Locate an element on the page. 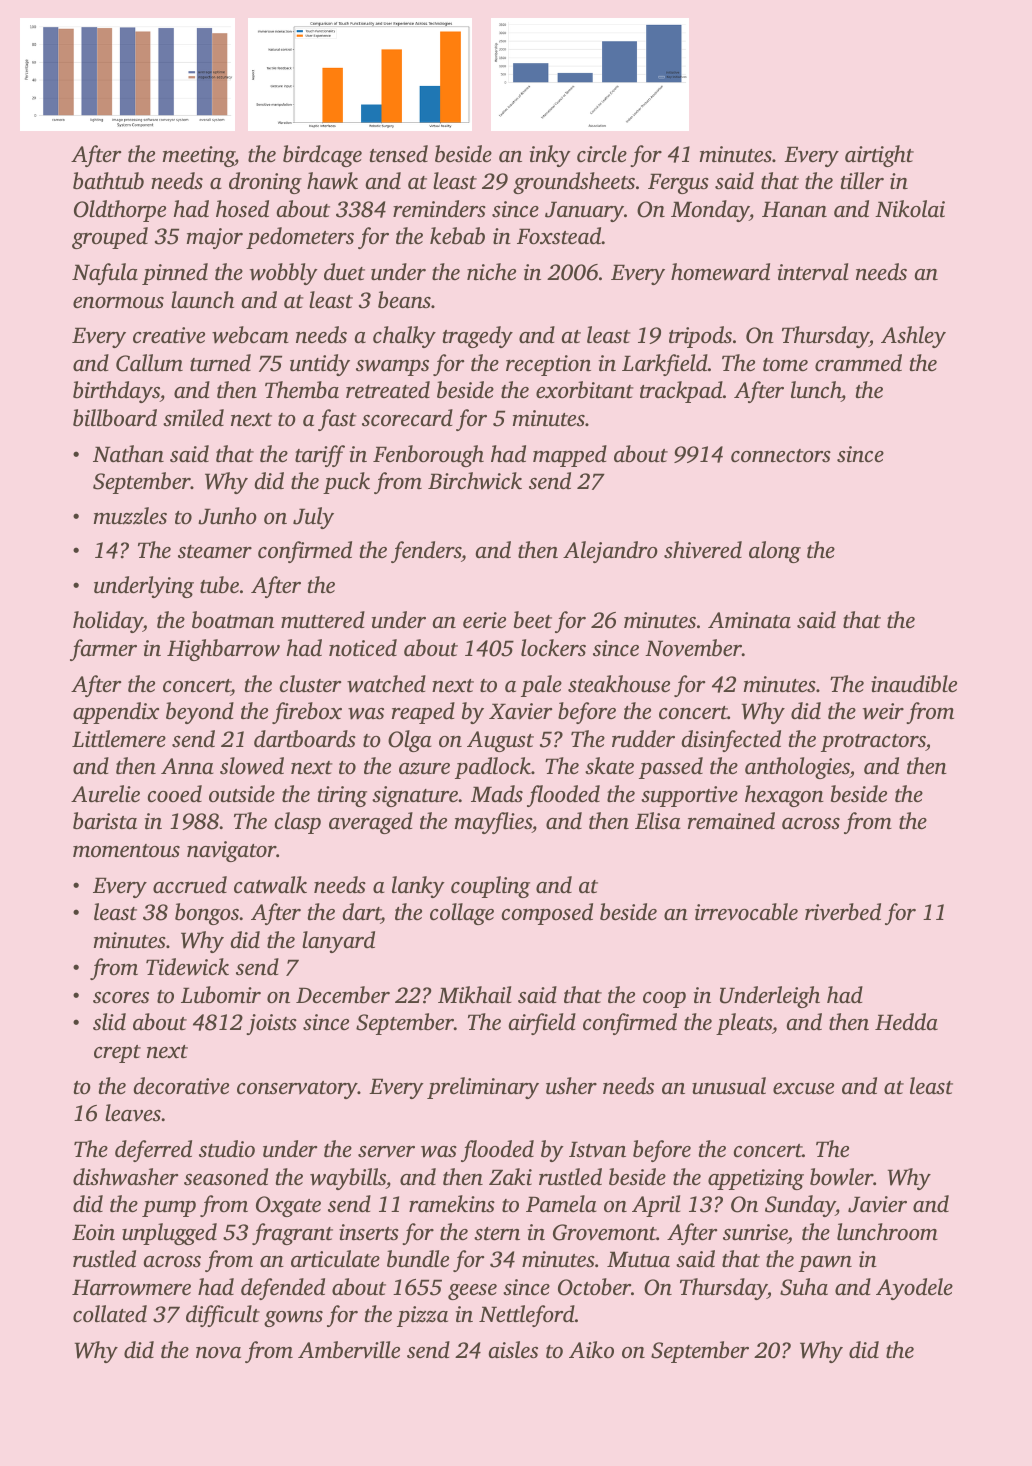  connectors is located at coordinates (781, 456).
